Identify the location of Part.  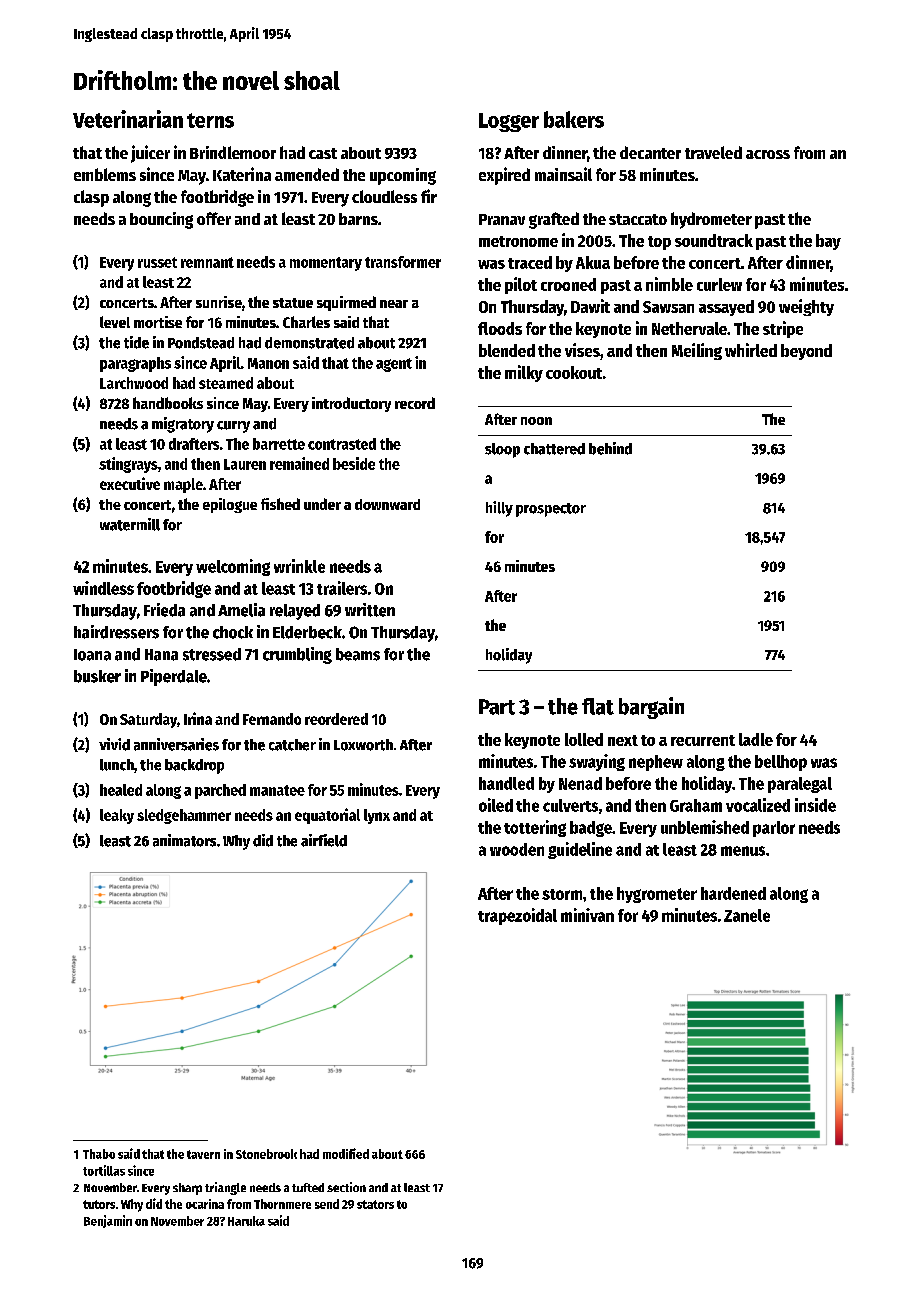
(497, 707).
